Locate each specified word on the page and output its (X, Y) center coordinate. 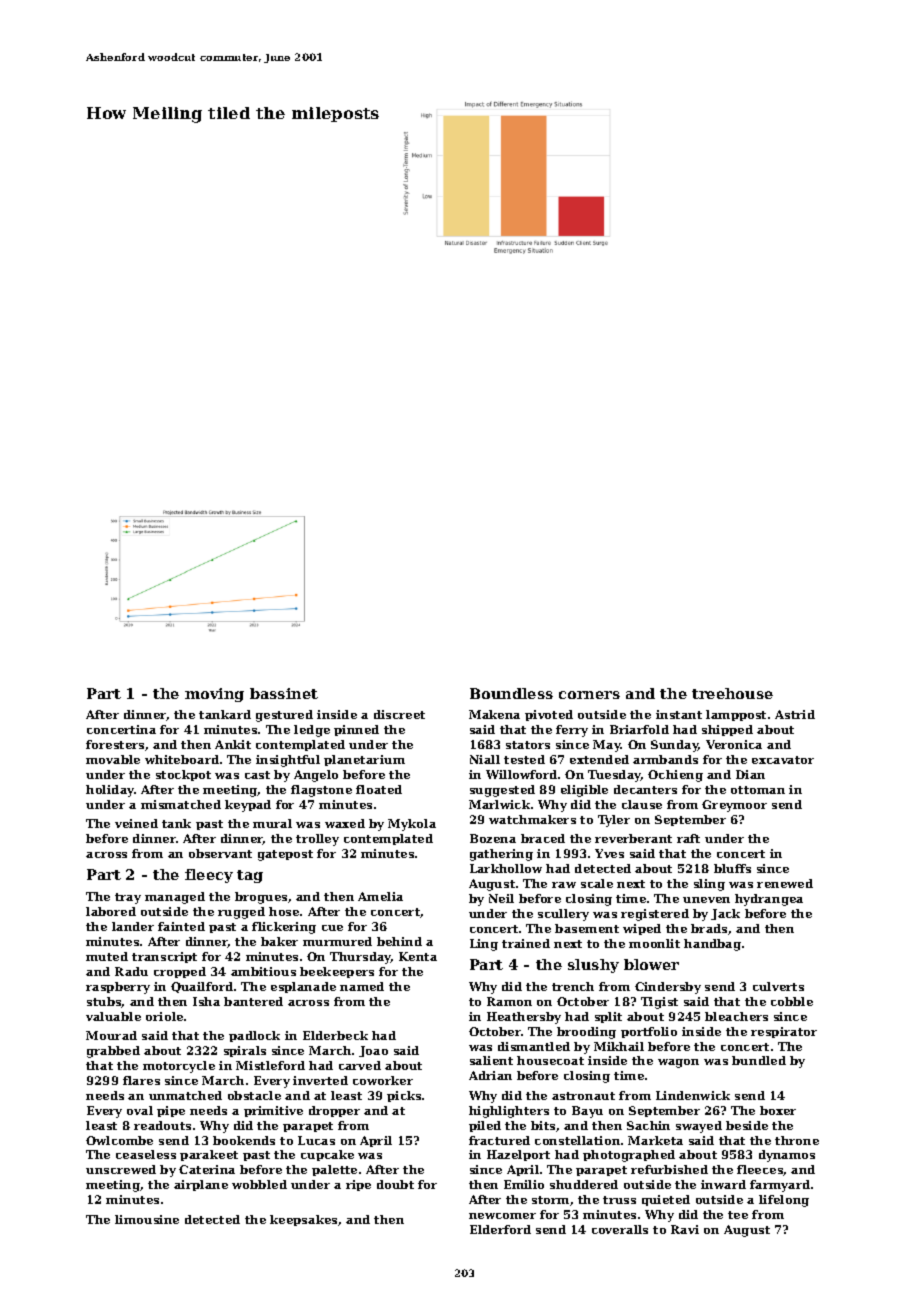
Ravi (685, 1229)
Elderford (500, 1229)
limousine (147, 1219)
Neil (501, 898)
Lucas (316, 1140)
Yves (609, 853)
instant (679, 714)
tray (128, 898)
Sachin (648, 1125)
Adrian (490, 1075)
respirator (784, 1032)
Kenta (418, 956)
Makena (494, 714)
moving (214, 695)
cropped (180, 972)
